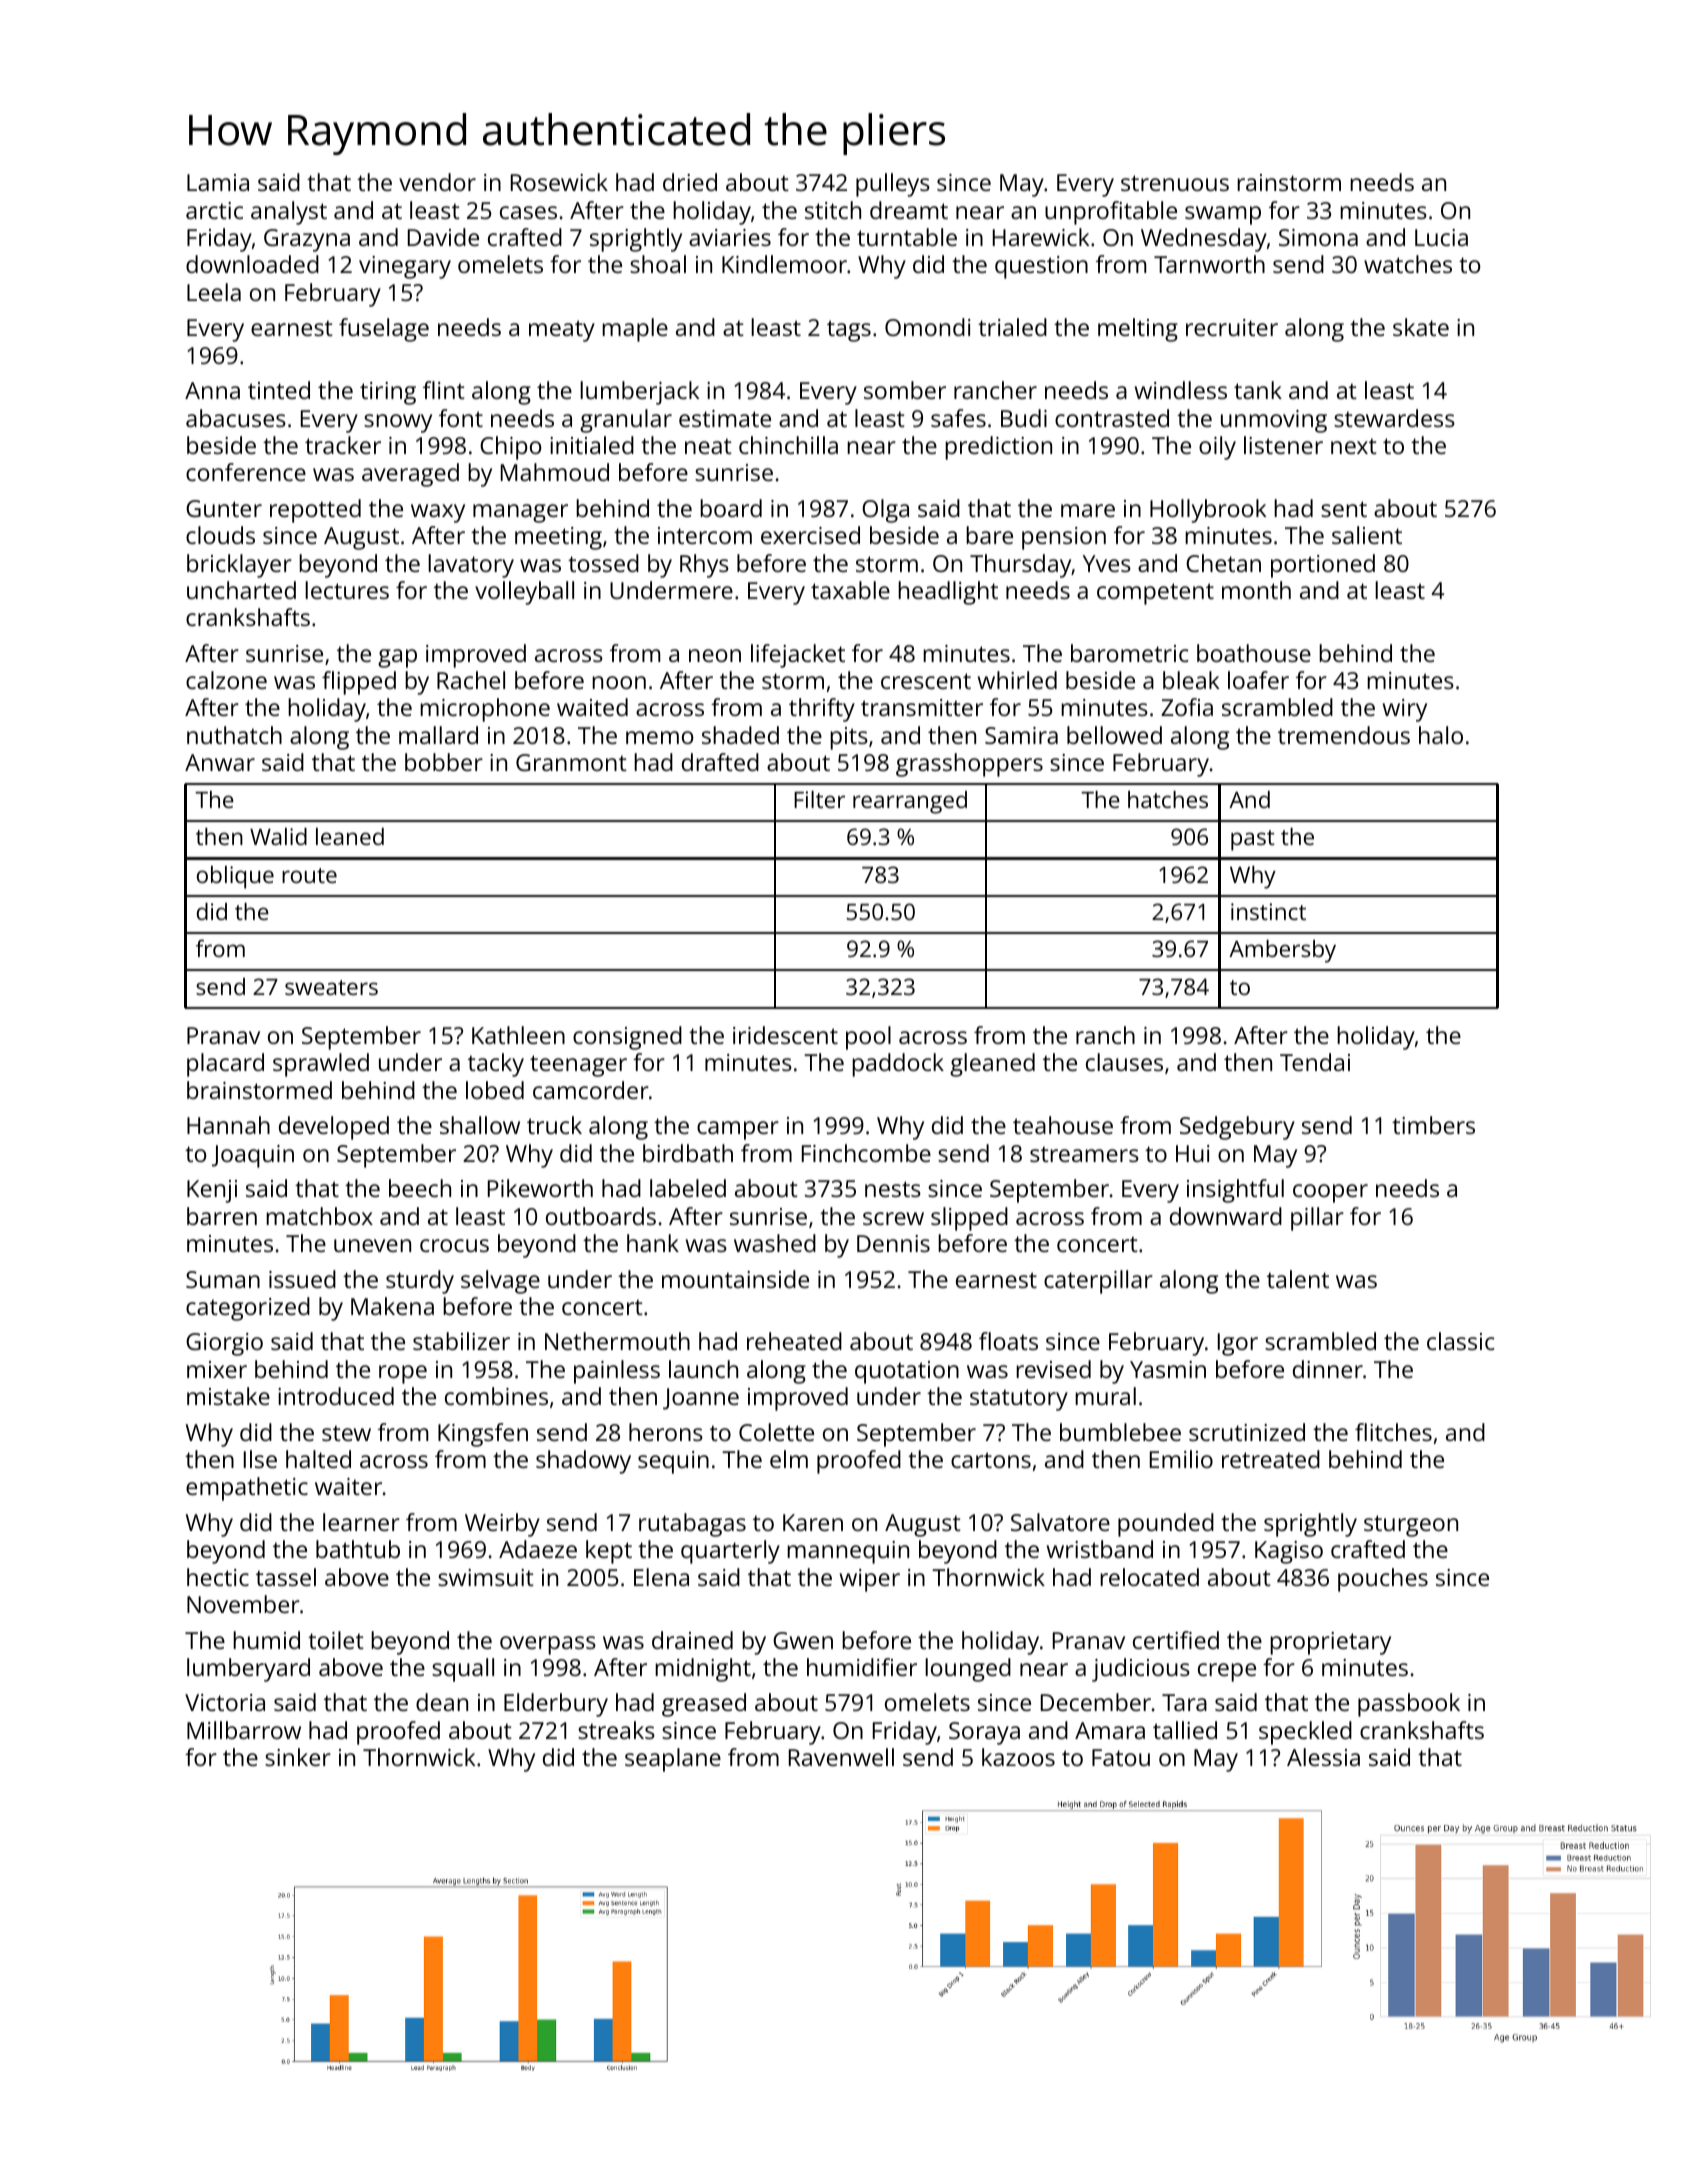  I want to click on analyst, so click(289, 213).
